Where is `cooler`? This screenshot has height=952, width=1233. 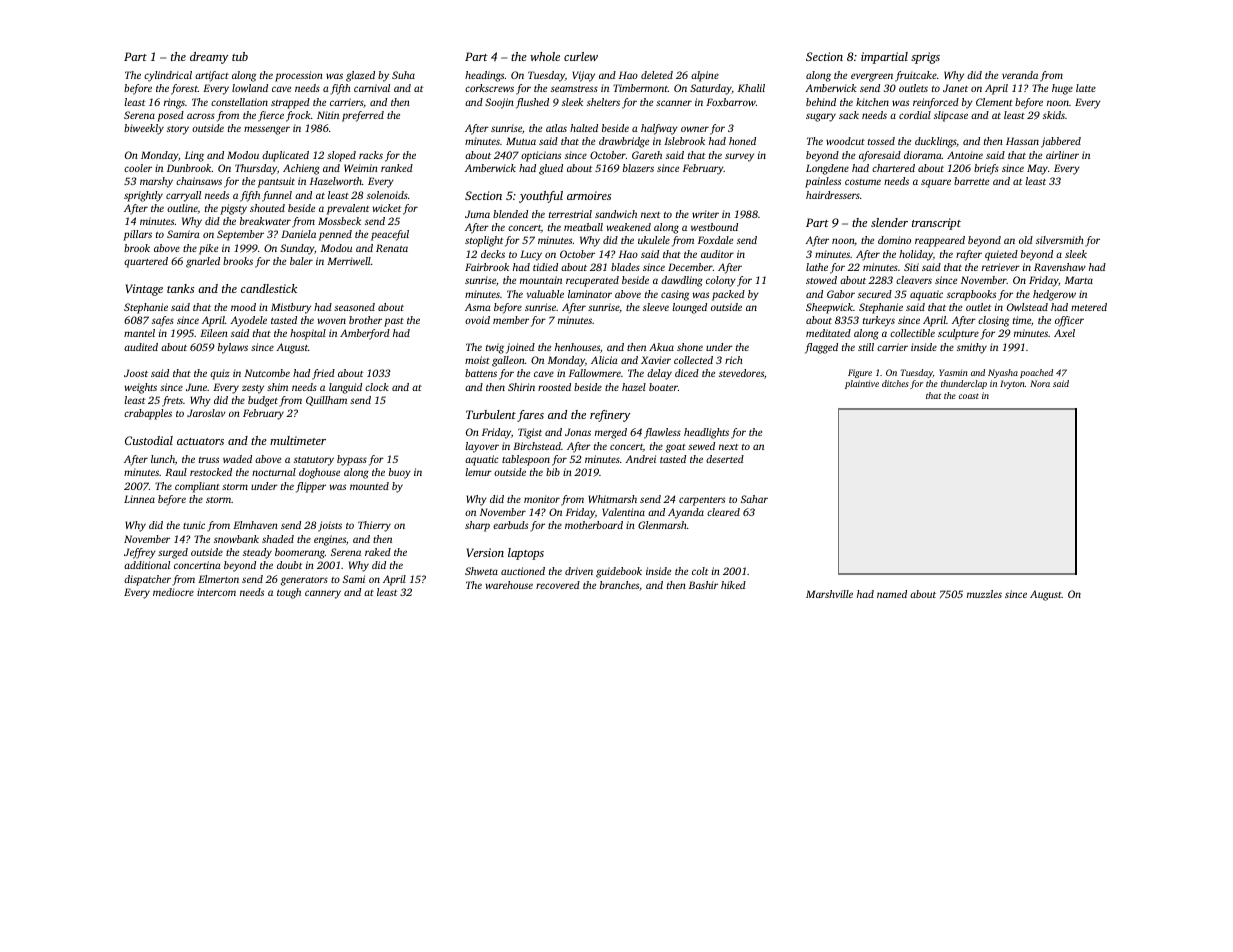 cooler is located at coordinates (138, 168).
